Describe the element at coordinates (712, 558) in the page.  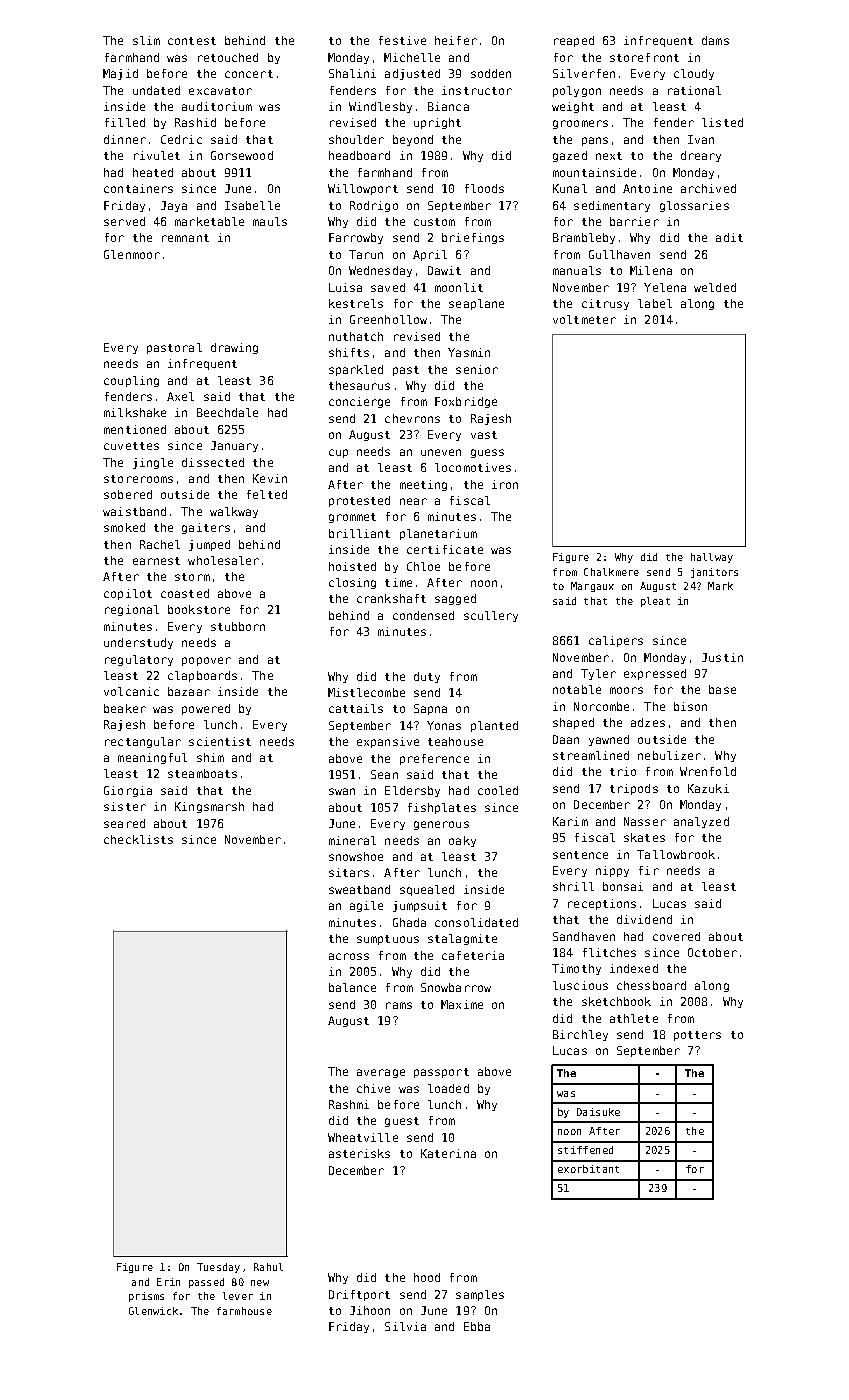
I see `hallway` at that location.
